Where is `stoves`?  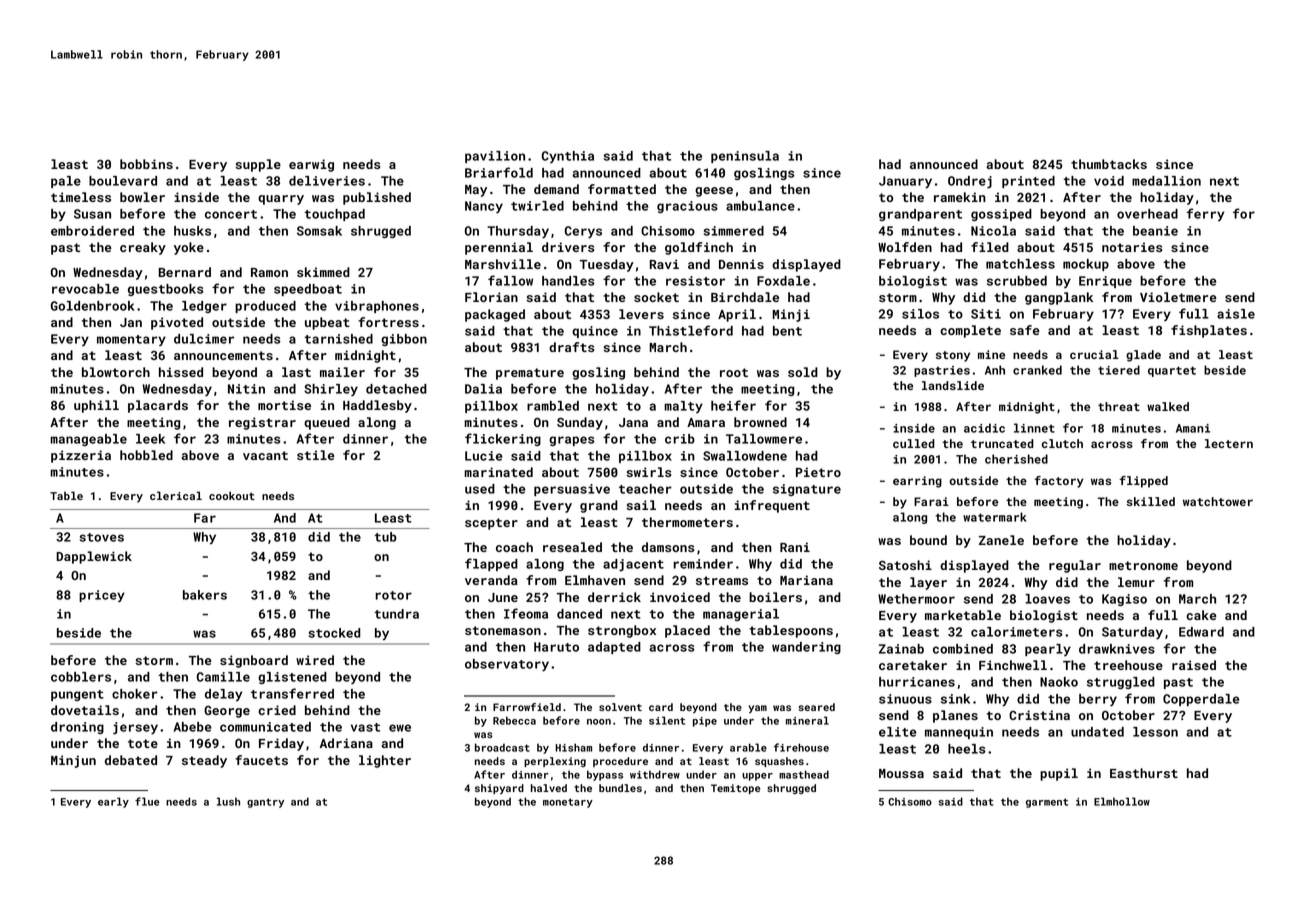
stoves is located at coordinates (101, 537).
